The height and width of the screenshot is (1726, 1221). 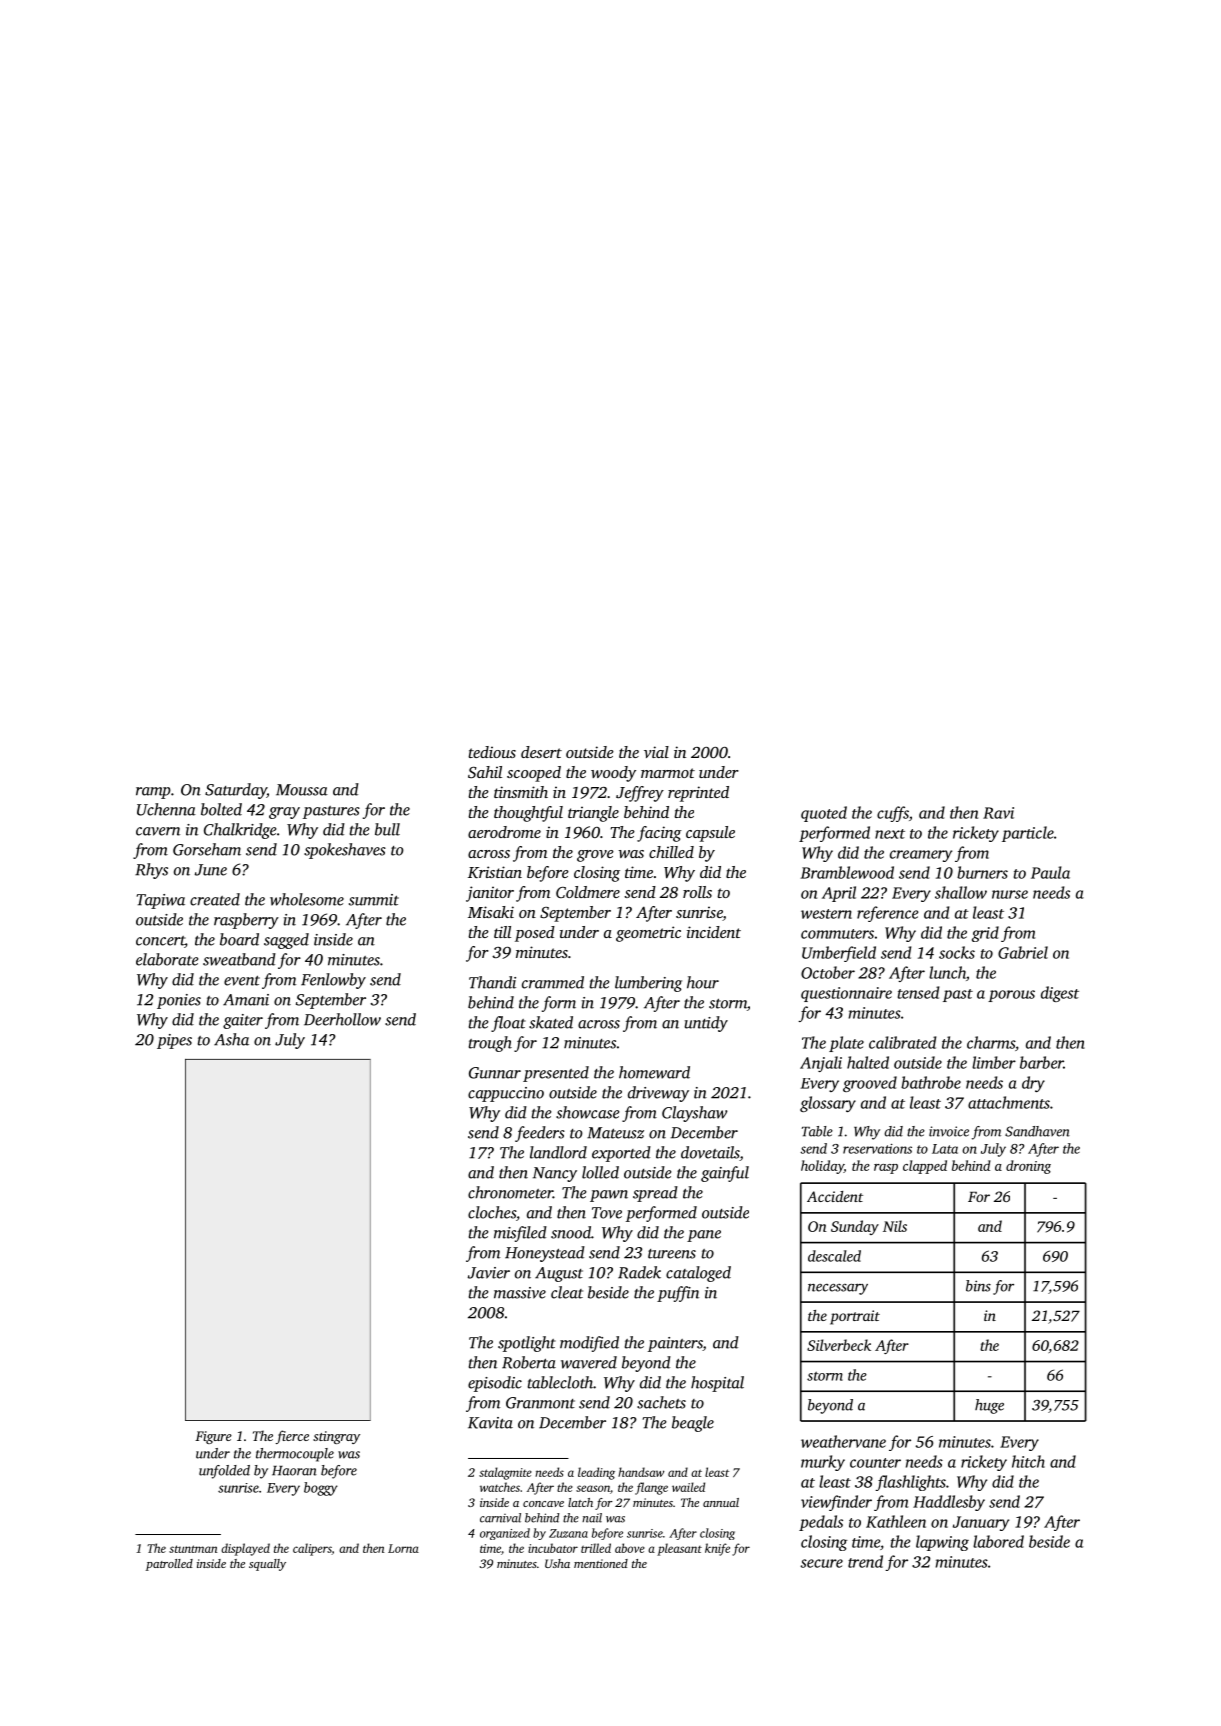 I want to click on weathervane, so click(x=843, y=1441).
